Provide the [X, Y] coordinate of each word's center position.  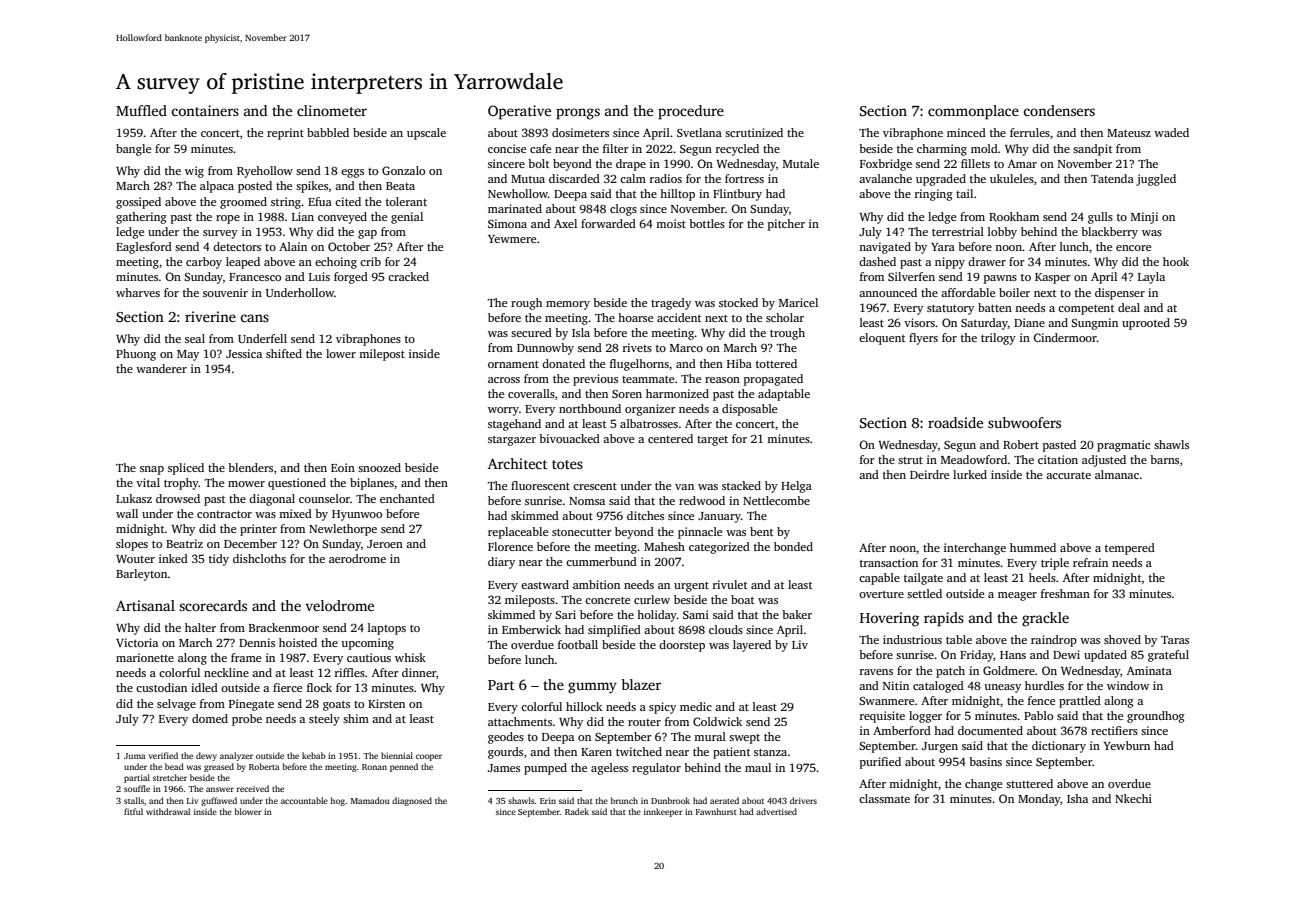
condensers [1059, 110]
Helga [796, 487]
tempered [1130, 549]
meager [1017, 596]
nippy [950, 263]
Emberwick [531, 629]
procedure [691, 112]
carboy [204, 263]
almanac [1117, 474]
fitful [133, 811]
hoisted [298, 642]
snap [152, 470]
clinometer [332, 110]
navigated [885, 248]
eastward [545, 584]
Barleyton [142, 575]
